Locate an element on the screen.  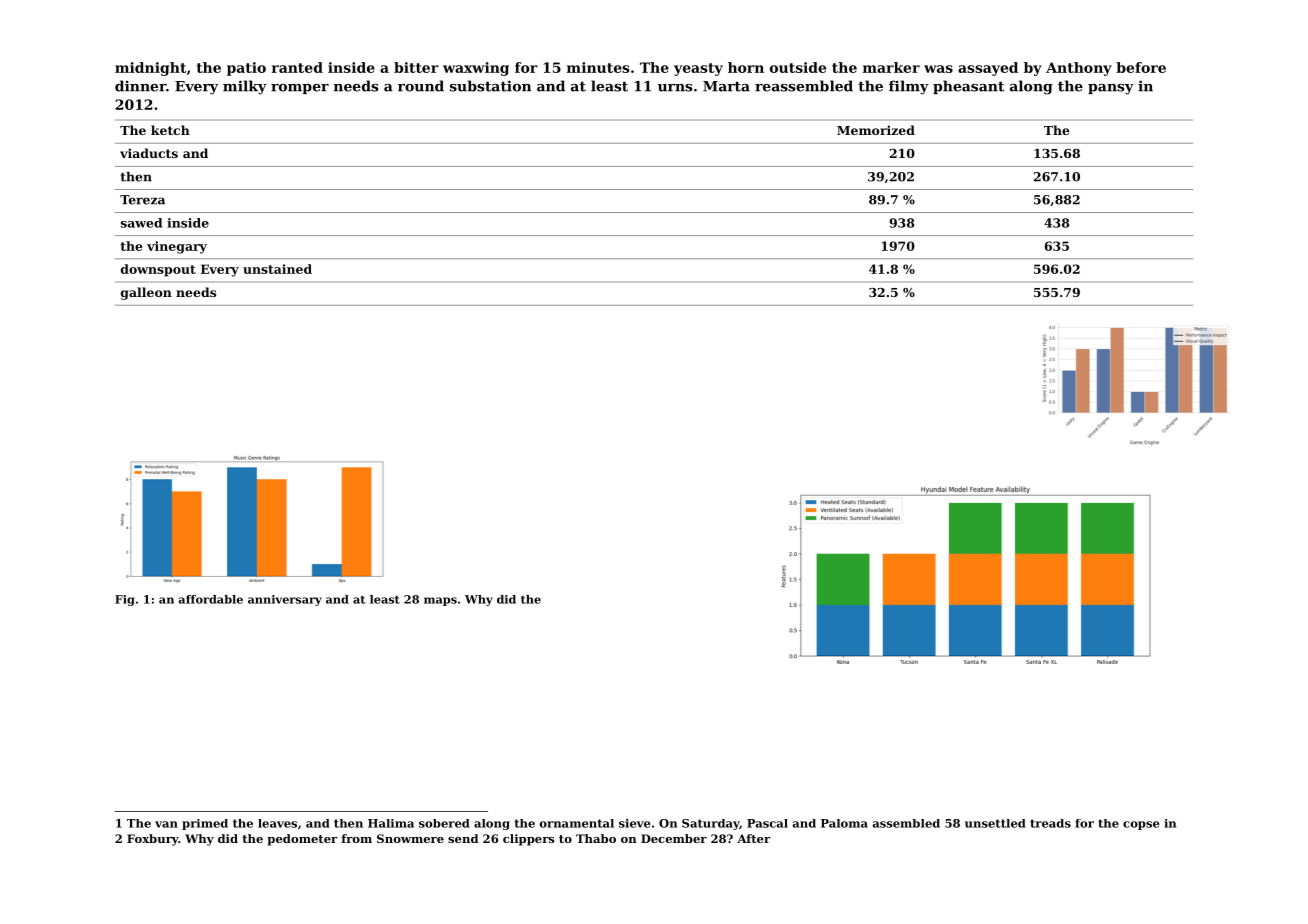
horn is located at coordinates (746, 67).
